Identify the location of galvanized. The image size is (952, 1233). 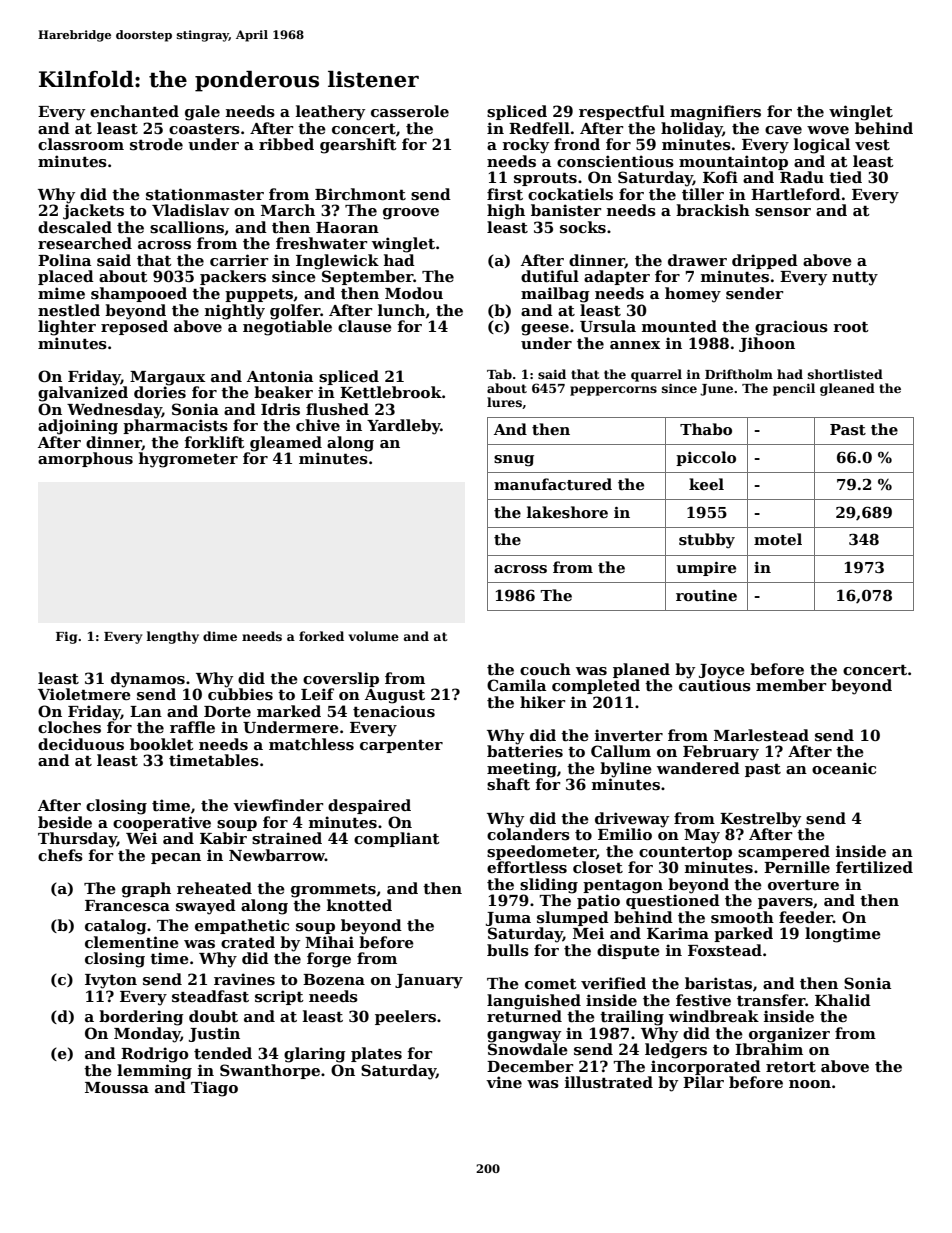
(83, 394).
